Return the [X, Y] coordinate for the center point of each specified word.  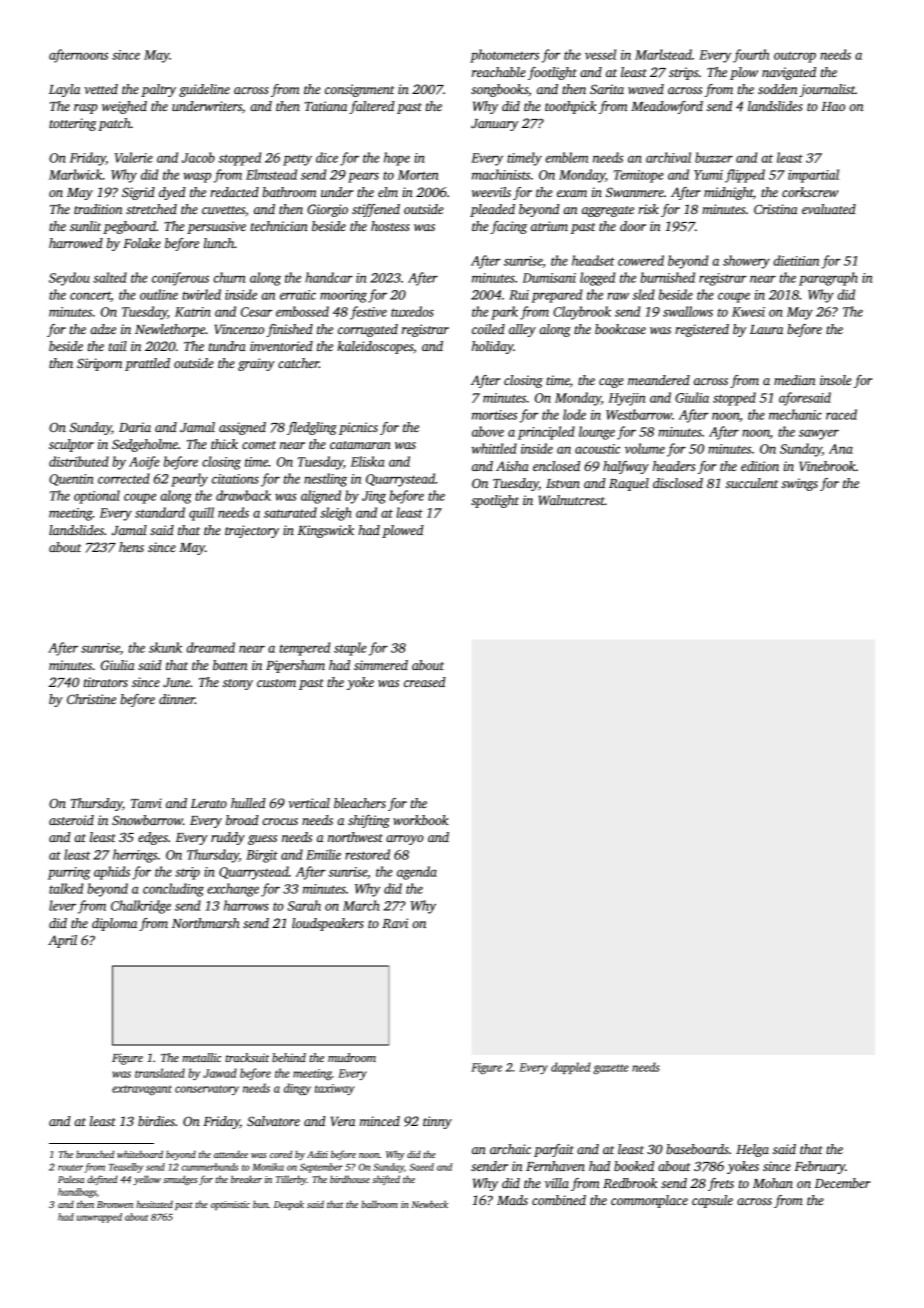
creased [425, 682]
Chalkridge [141, 907]
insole [836, 380]
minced [380, 1121]
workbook [421, 820]
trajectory [252, 531]
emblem [567, 157]
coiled [488, 329]
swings [799, 484]
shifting [369, 821]
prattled [147, 364]
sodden [777, 89]
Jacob [198, 157]
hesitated [154, 1204]
